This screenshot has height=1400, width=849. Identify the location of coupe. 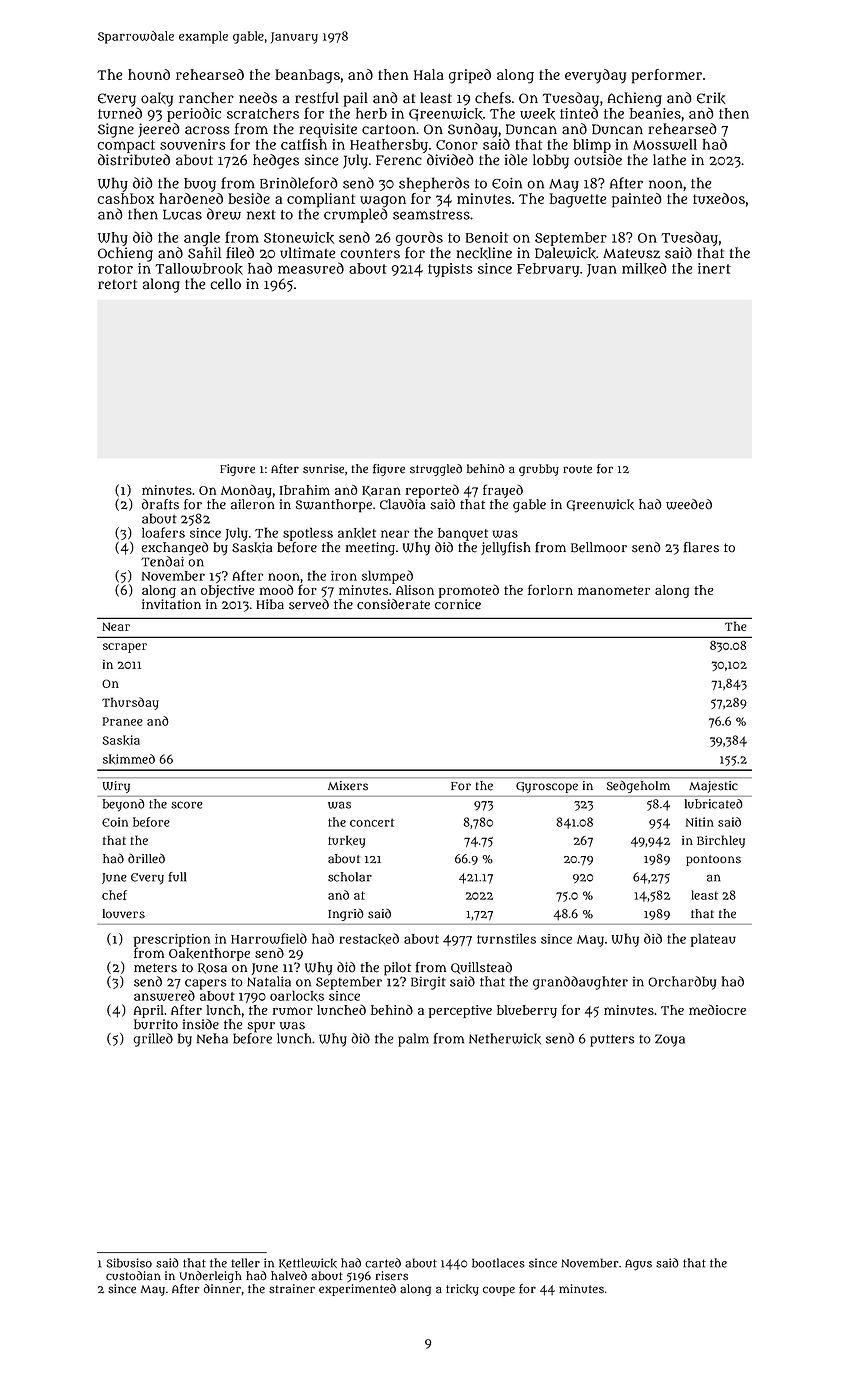
(499, 1291).
